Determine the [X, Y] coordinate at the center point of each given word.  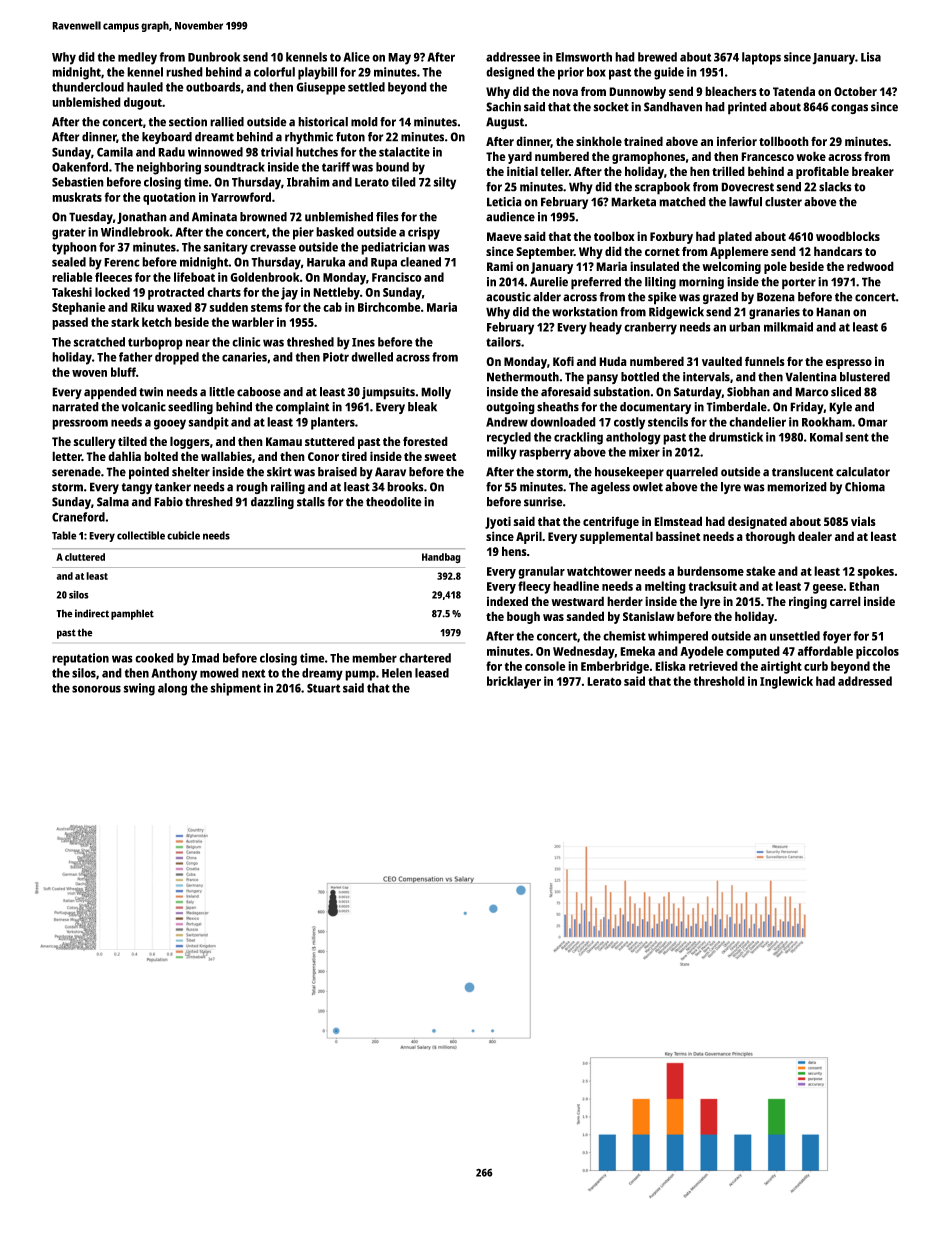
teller [554, 171]
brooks [405, 487]
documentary [655, 408]
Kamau [284, 441]
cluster [783, 202]
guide [669, 73]
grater [69, 234]
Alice [356, 57]
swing [139, 689]
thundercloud [88, 87]
